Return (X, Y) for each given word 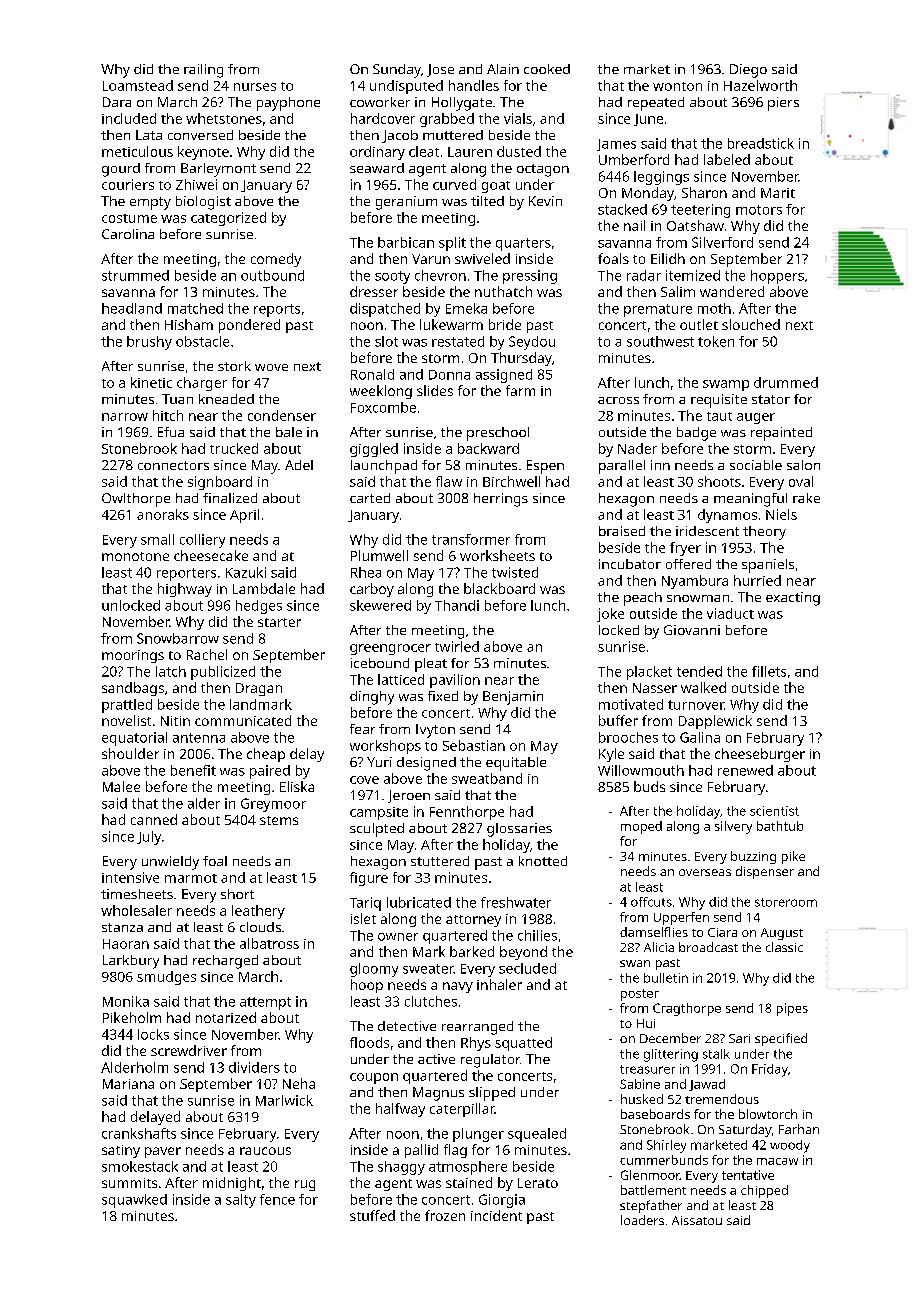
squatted (523, 1044)
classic (784, 947)
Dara (117, 102)
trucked (234, 448)
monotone (135, 556)
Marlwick (284, 1100)
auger (756, 418)
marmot (191, 878)
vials (518, 118)
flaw (449, 481)
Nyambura (695, 582)
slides (435, 390)
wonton (677, 86)
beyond (523, 953)
